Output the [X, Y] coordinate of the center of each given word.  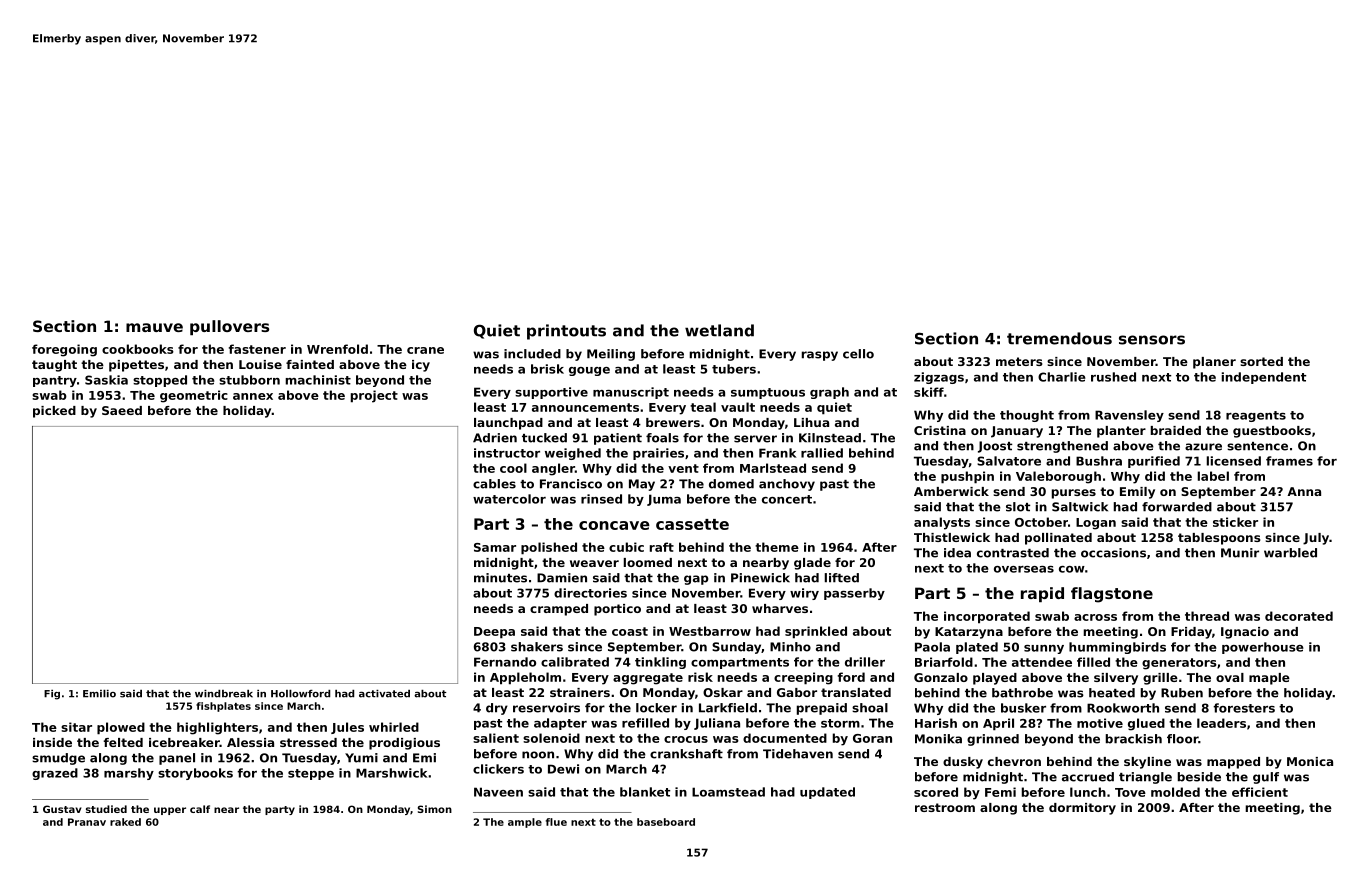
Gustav [62, 809]
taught [54, 366]
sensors [1152, 340]
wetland [719, 330]
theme [777, 547]
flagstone [1112, 595]
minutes [500, 578]
